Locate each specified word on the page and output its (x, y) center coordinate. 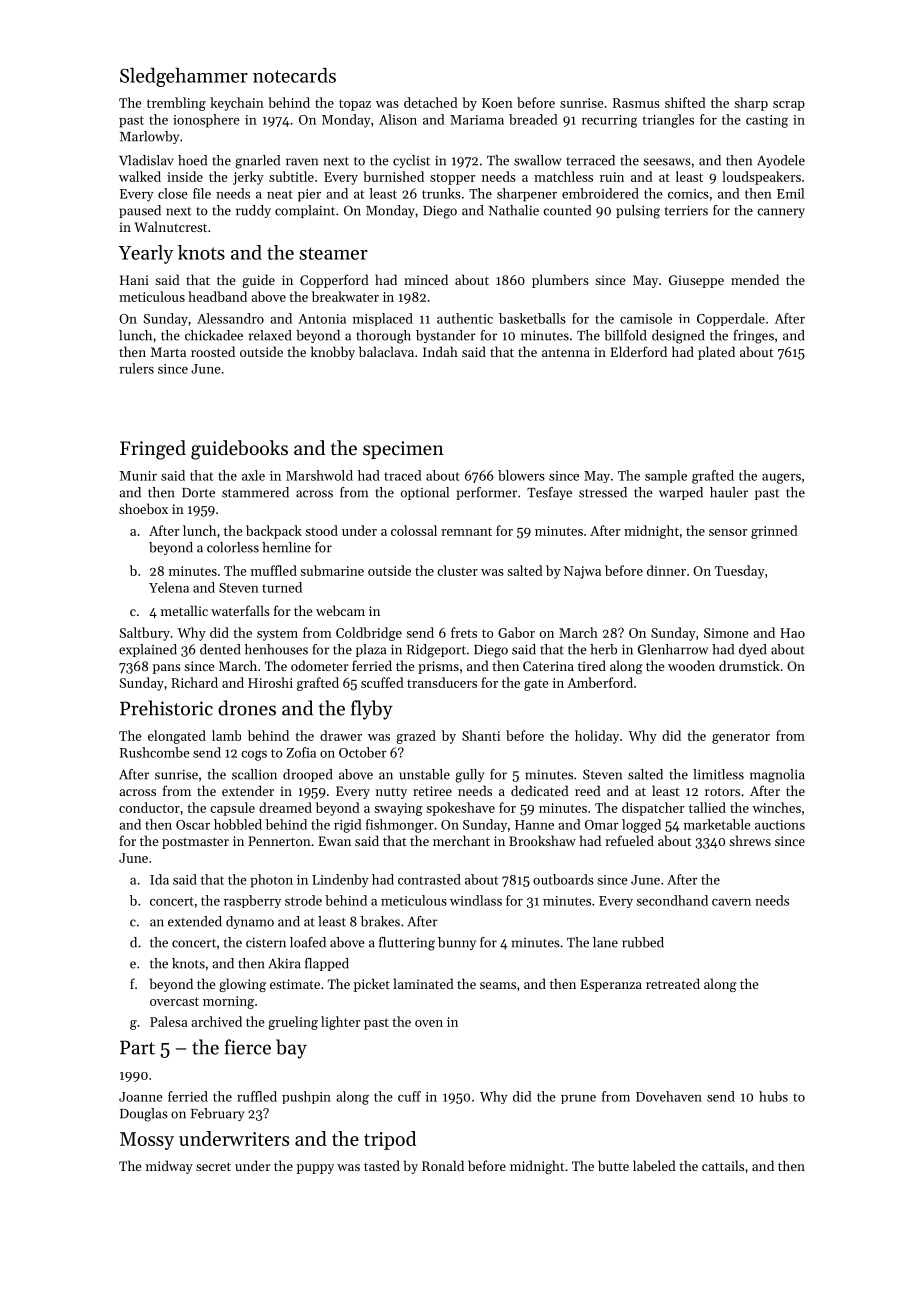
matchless (563, 176)
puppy (315, 1169)
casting (767, 121)
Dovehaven (669, 1096)
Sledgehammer (184, 77)
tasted (382, 1165)
